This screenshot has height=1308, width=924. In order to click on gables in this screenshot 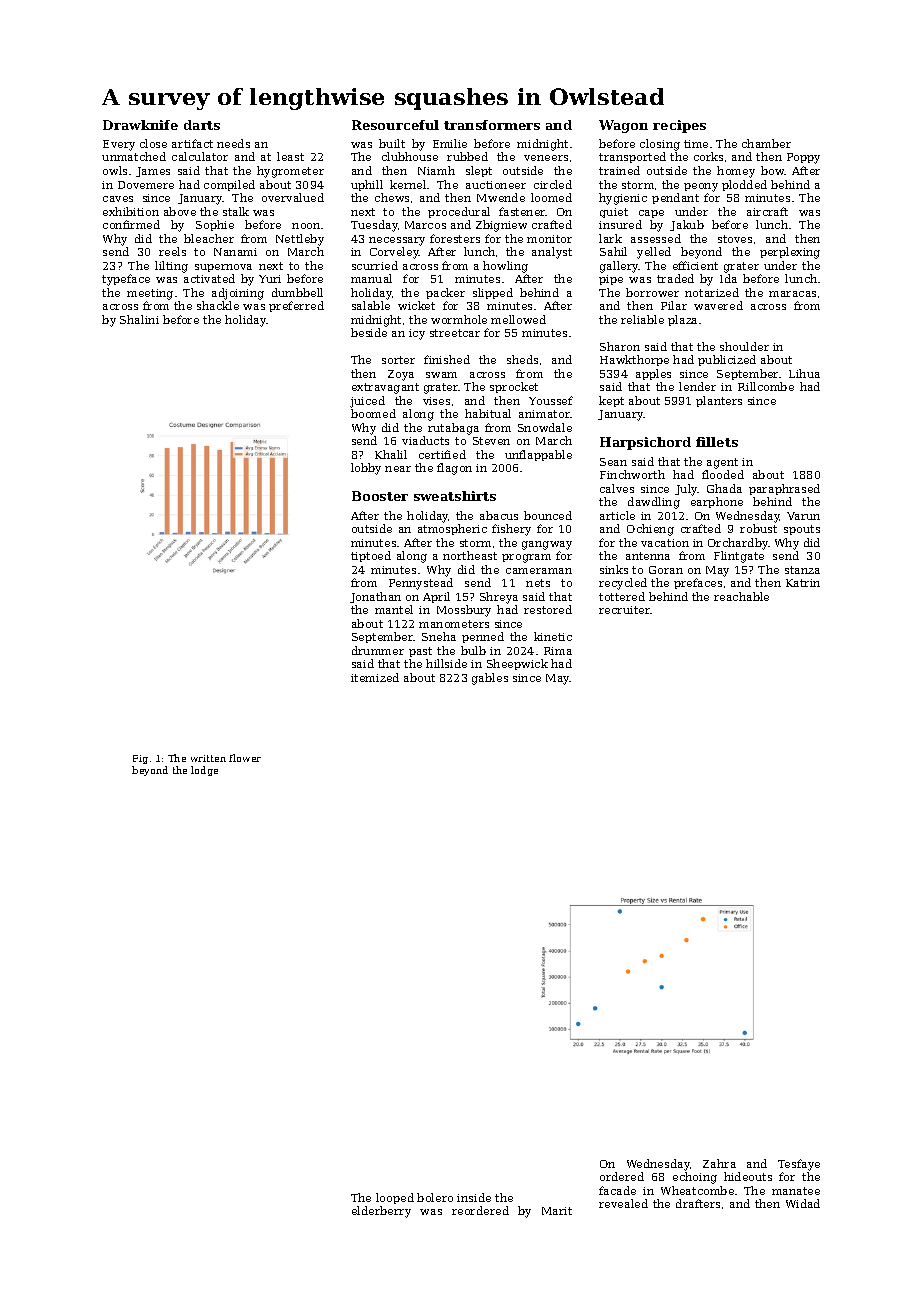, I will do `click(490, 679)`.
